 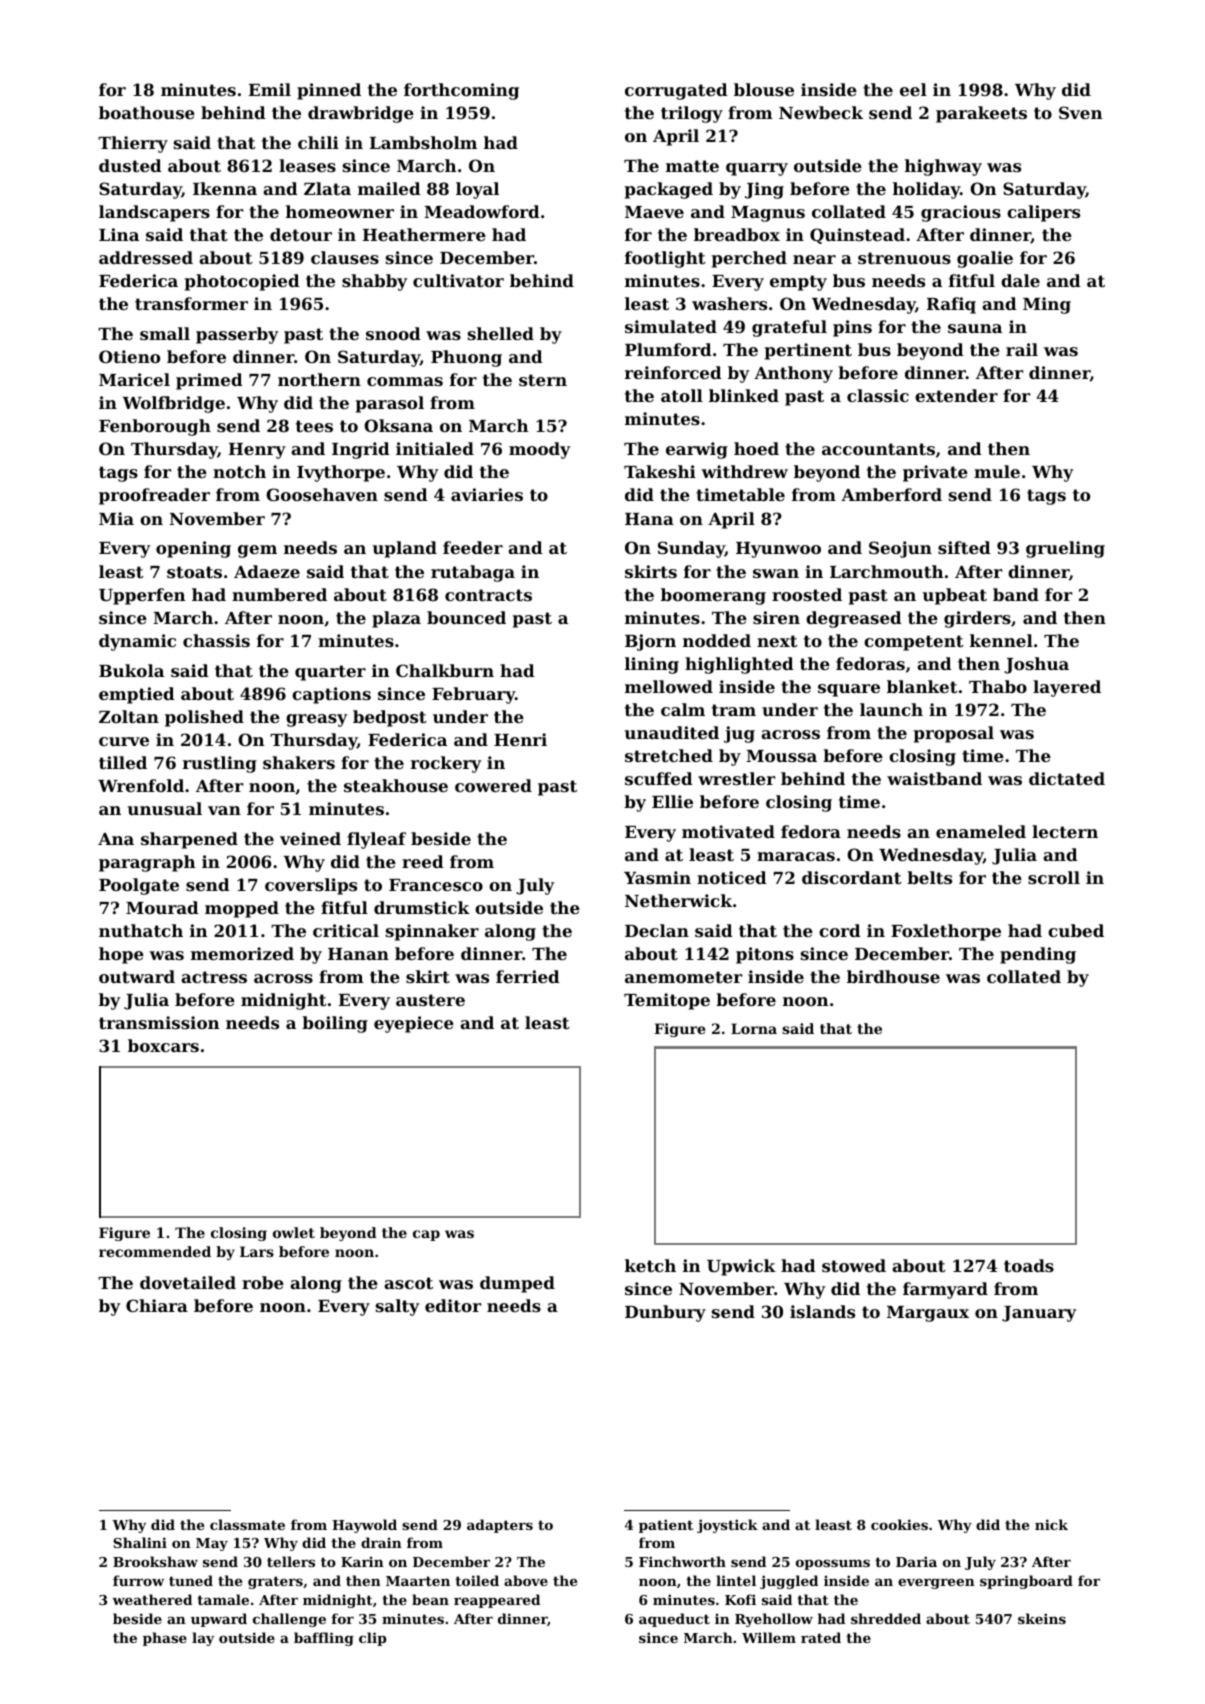 I want to click on calipers, so click(x=1043, y=213).
